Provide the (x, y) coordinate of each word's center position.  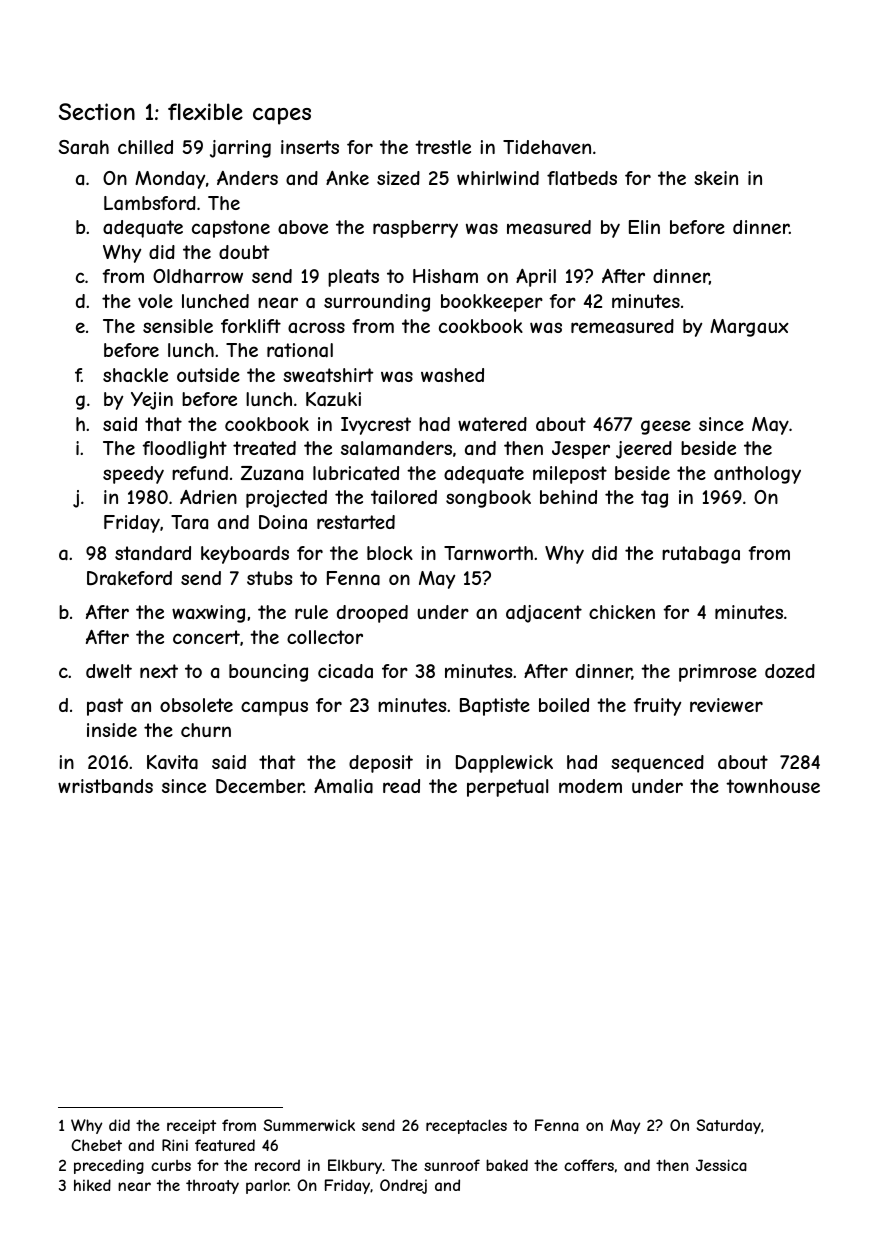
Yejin (152, 401)
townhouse (773, 786)
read (401, 786)
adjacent (544, 614)
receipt (191, 1126)
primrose (718, 673)
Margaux (749, 328)
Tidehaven (547, 147)
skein (716, 178)
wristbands (105, 786)
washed (452, 375)
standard (153, 553)
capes (282, 116)
